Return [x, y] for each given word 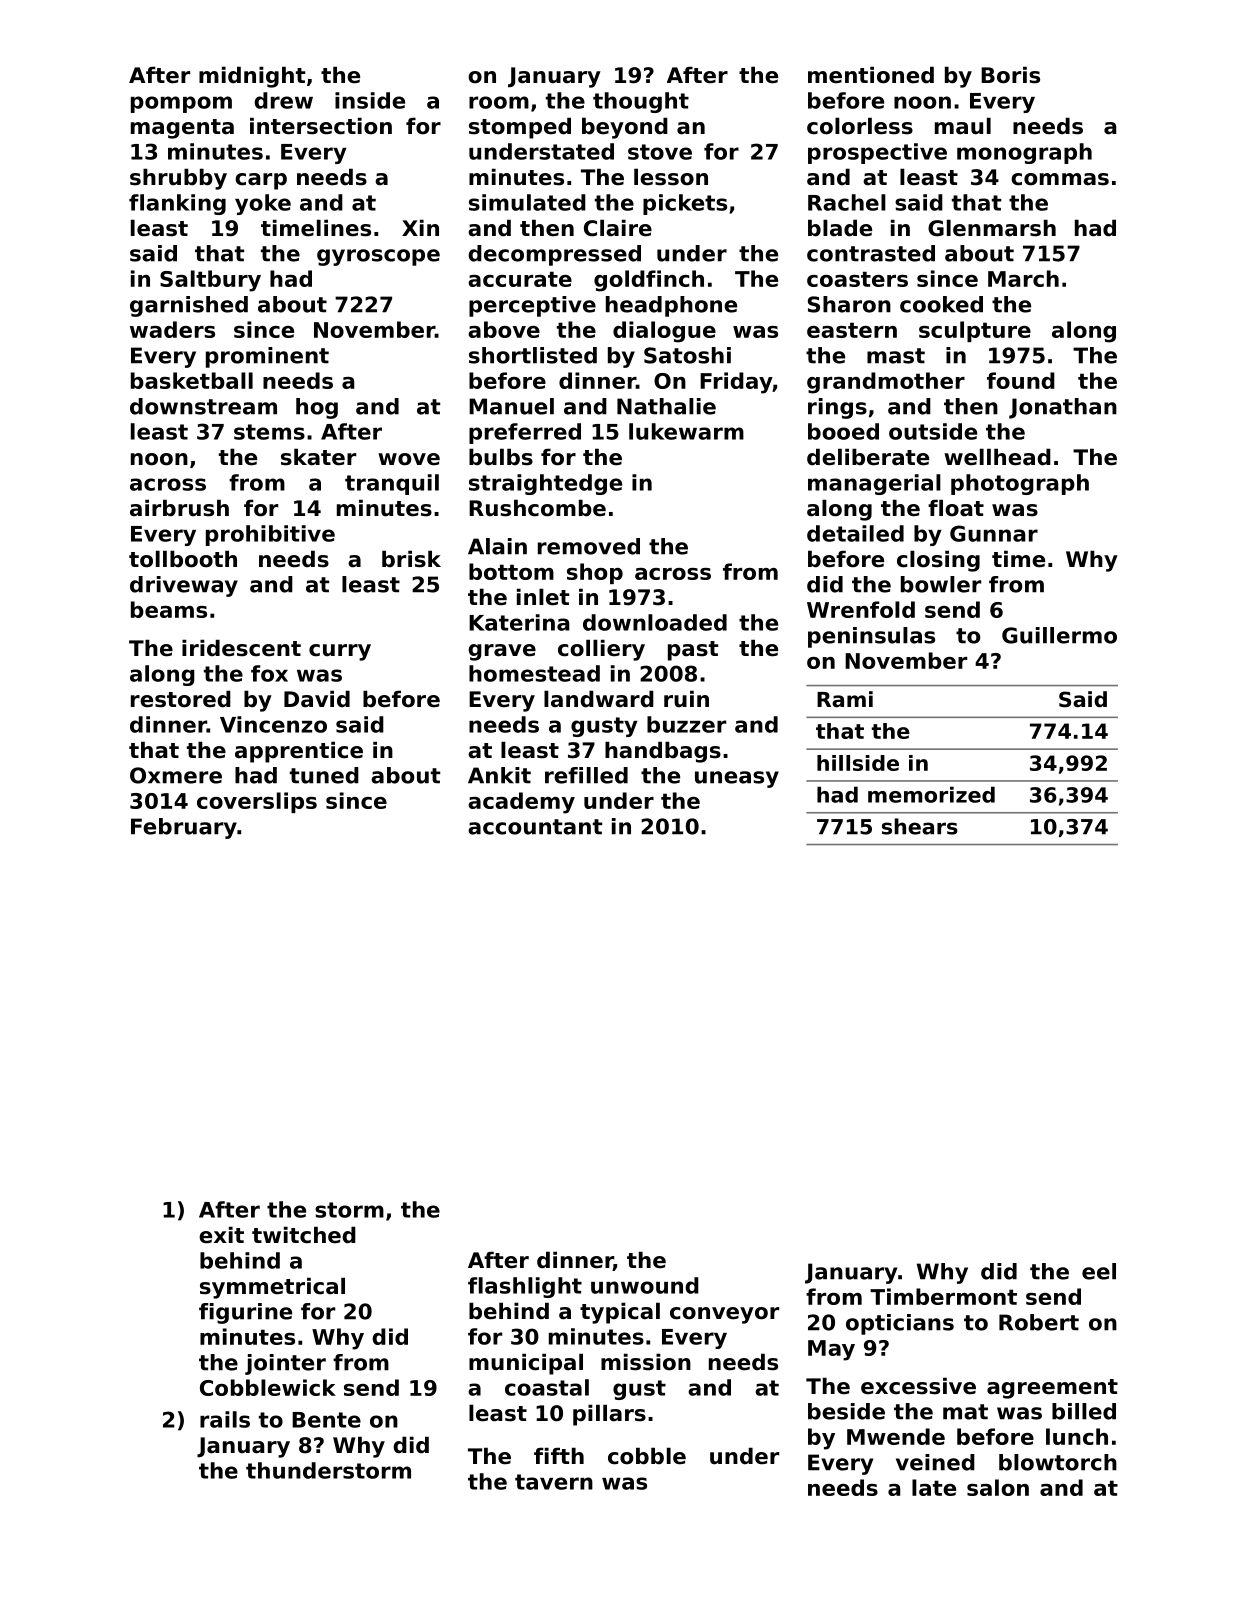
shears [920, 826]
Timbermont [943, 1296]
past [693, 651]
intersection [321, 126]
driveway [184, 586]
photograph [1020, 484]
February [184, 828]
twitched [304, 1235]
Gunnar [994, 533]
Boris [1010, 75]
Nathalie [666, 406]
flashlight [525, 1287]
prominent [267, 357]
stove [660, 152]
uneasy [737, 779]
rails [225, 1419]
